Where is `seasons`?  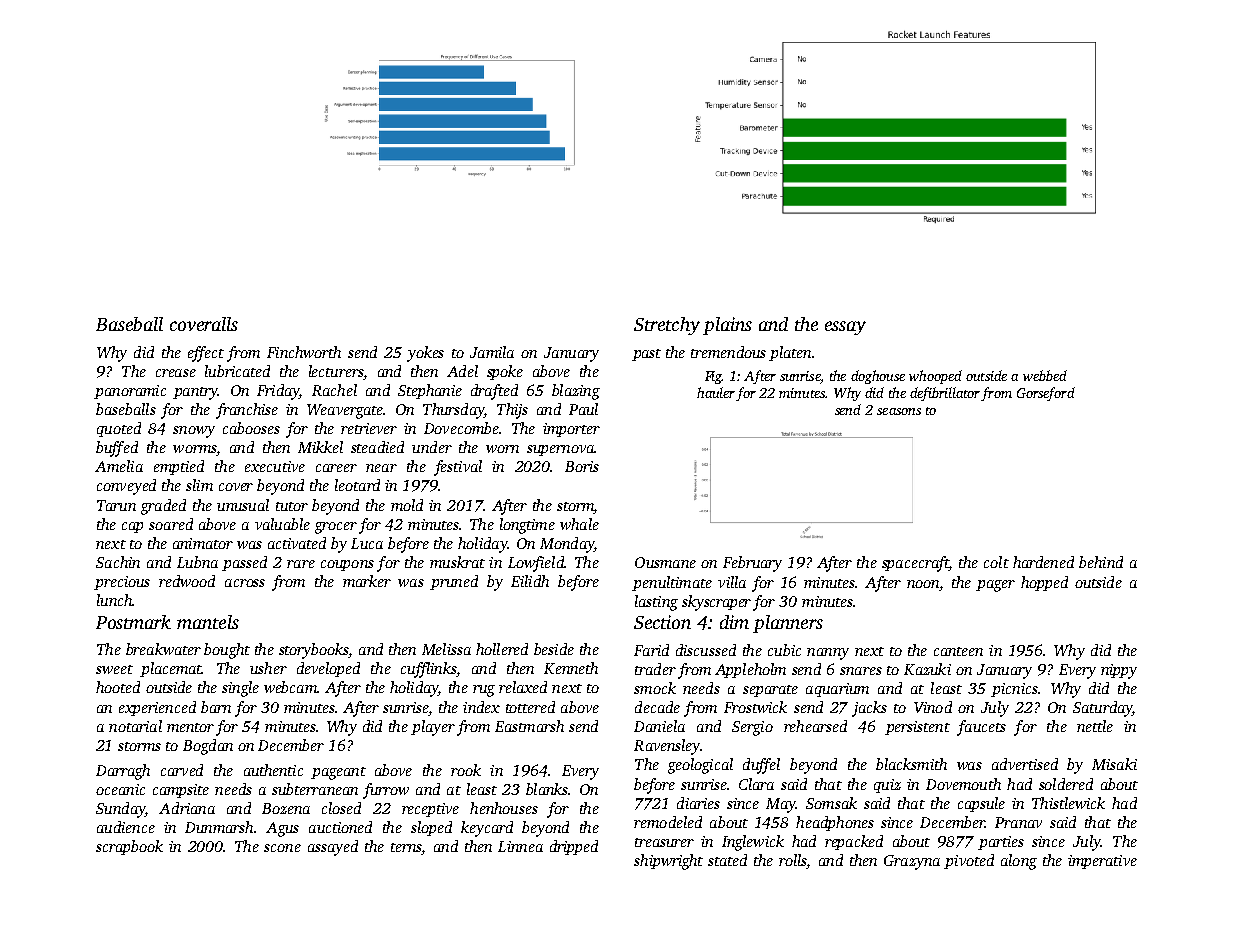
seasons is located at coordinates (899, 411).
